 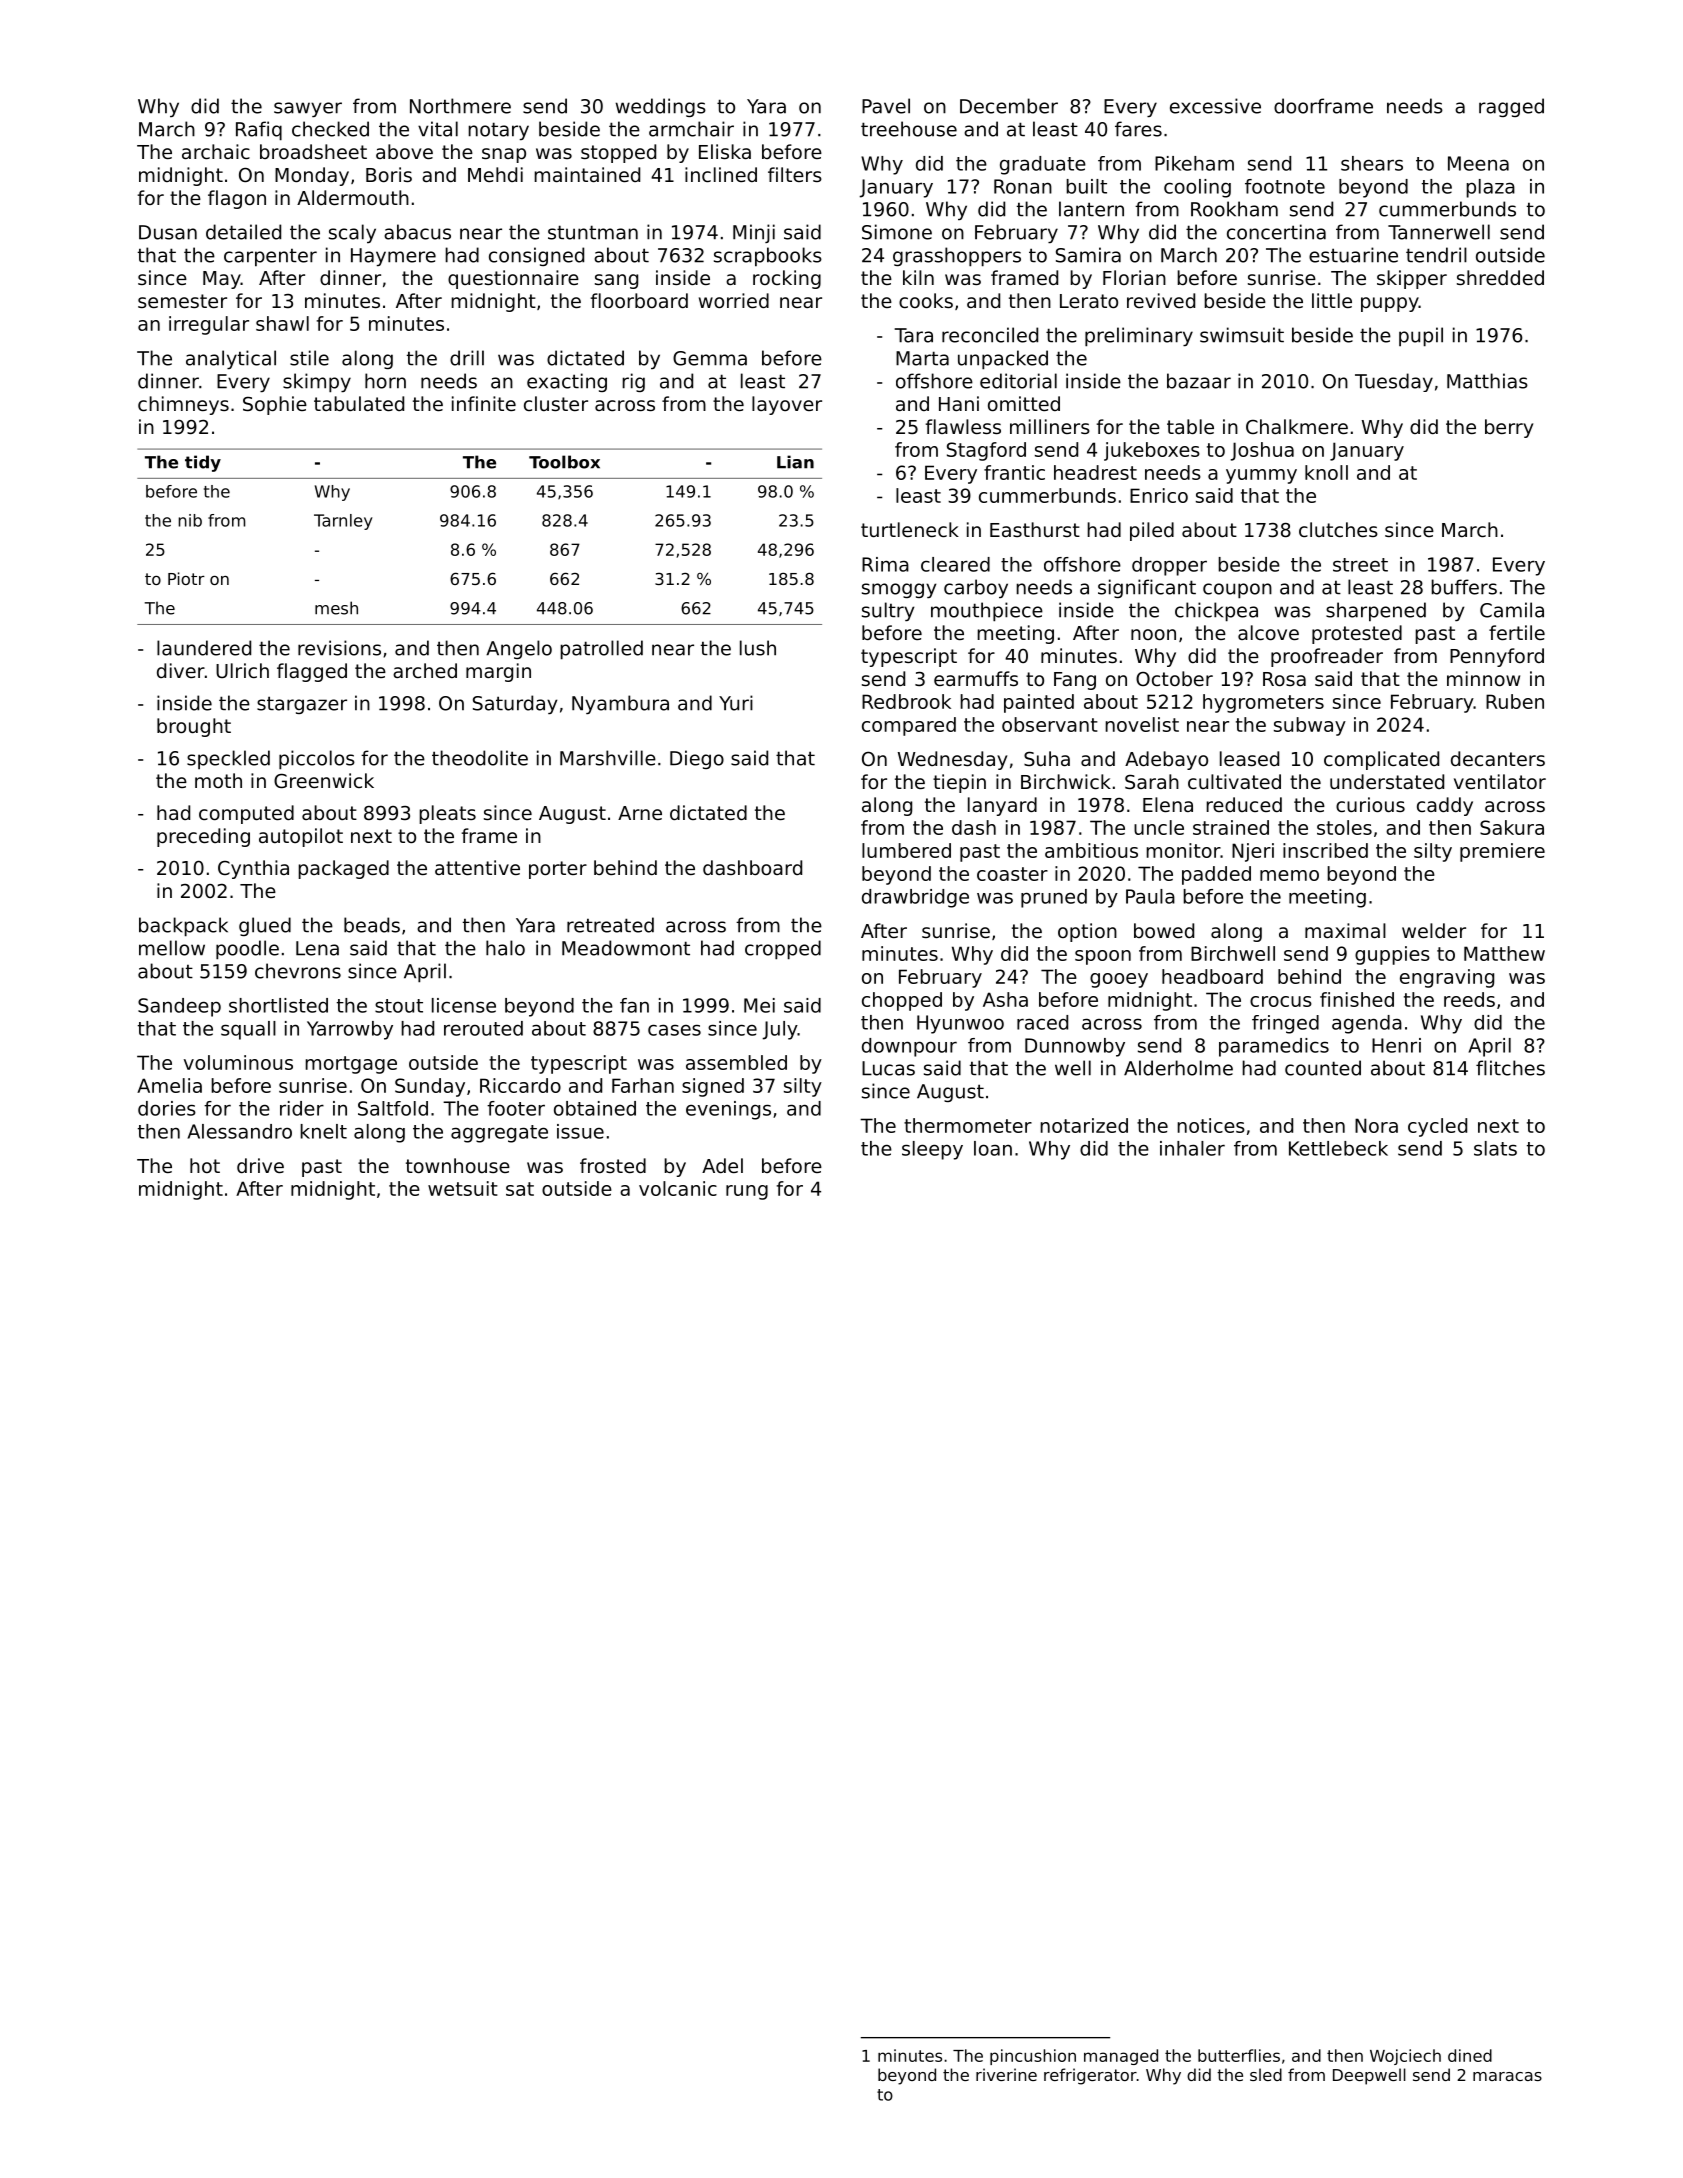 I want to click on berry, so click(x=1509, y=428).
